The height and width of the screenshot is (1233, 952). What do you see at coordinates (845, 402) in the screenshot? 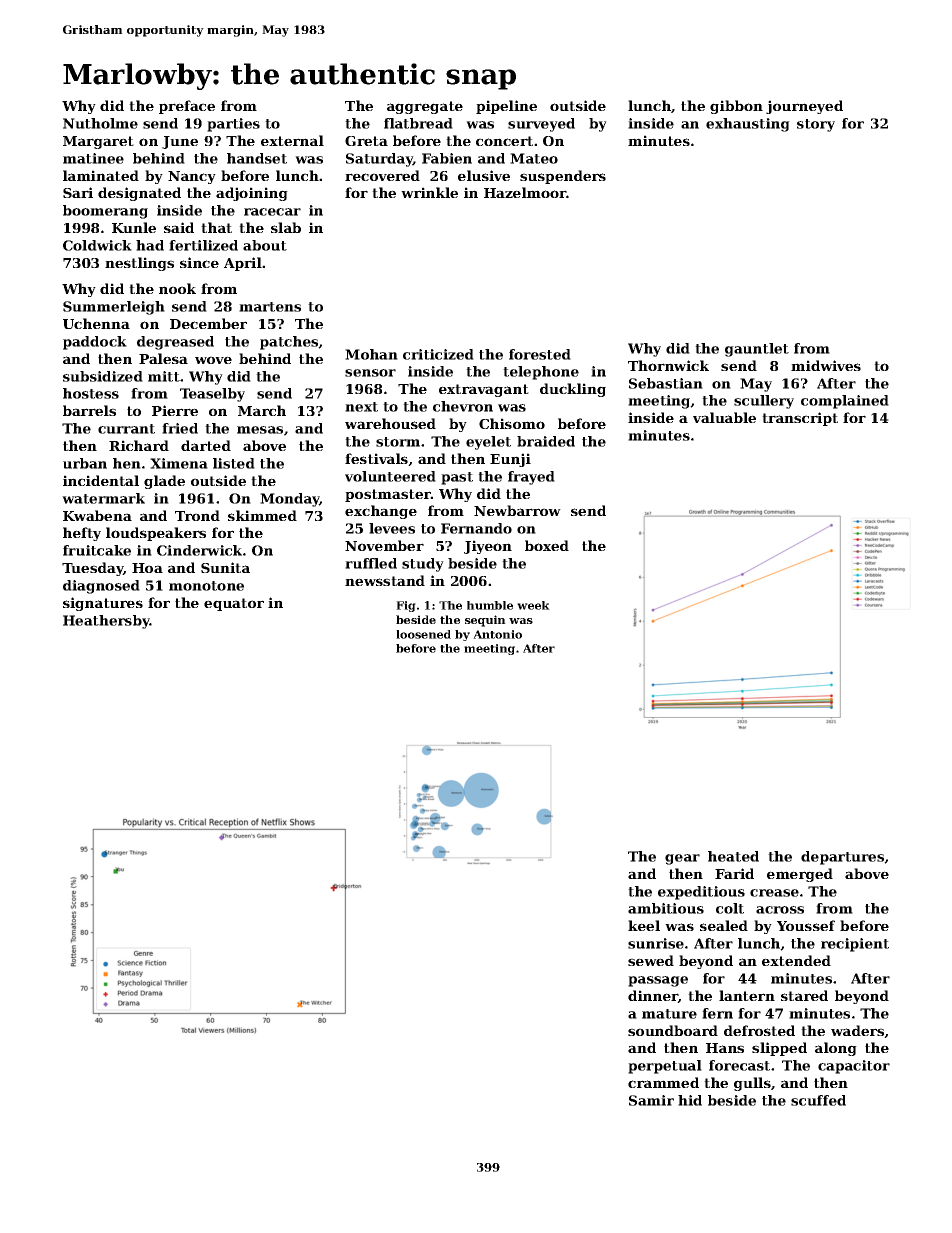
I see `complained` at bounding box center [845, 402].
